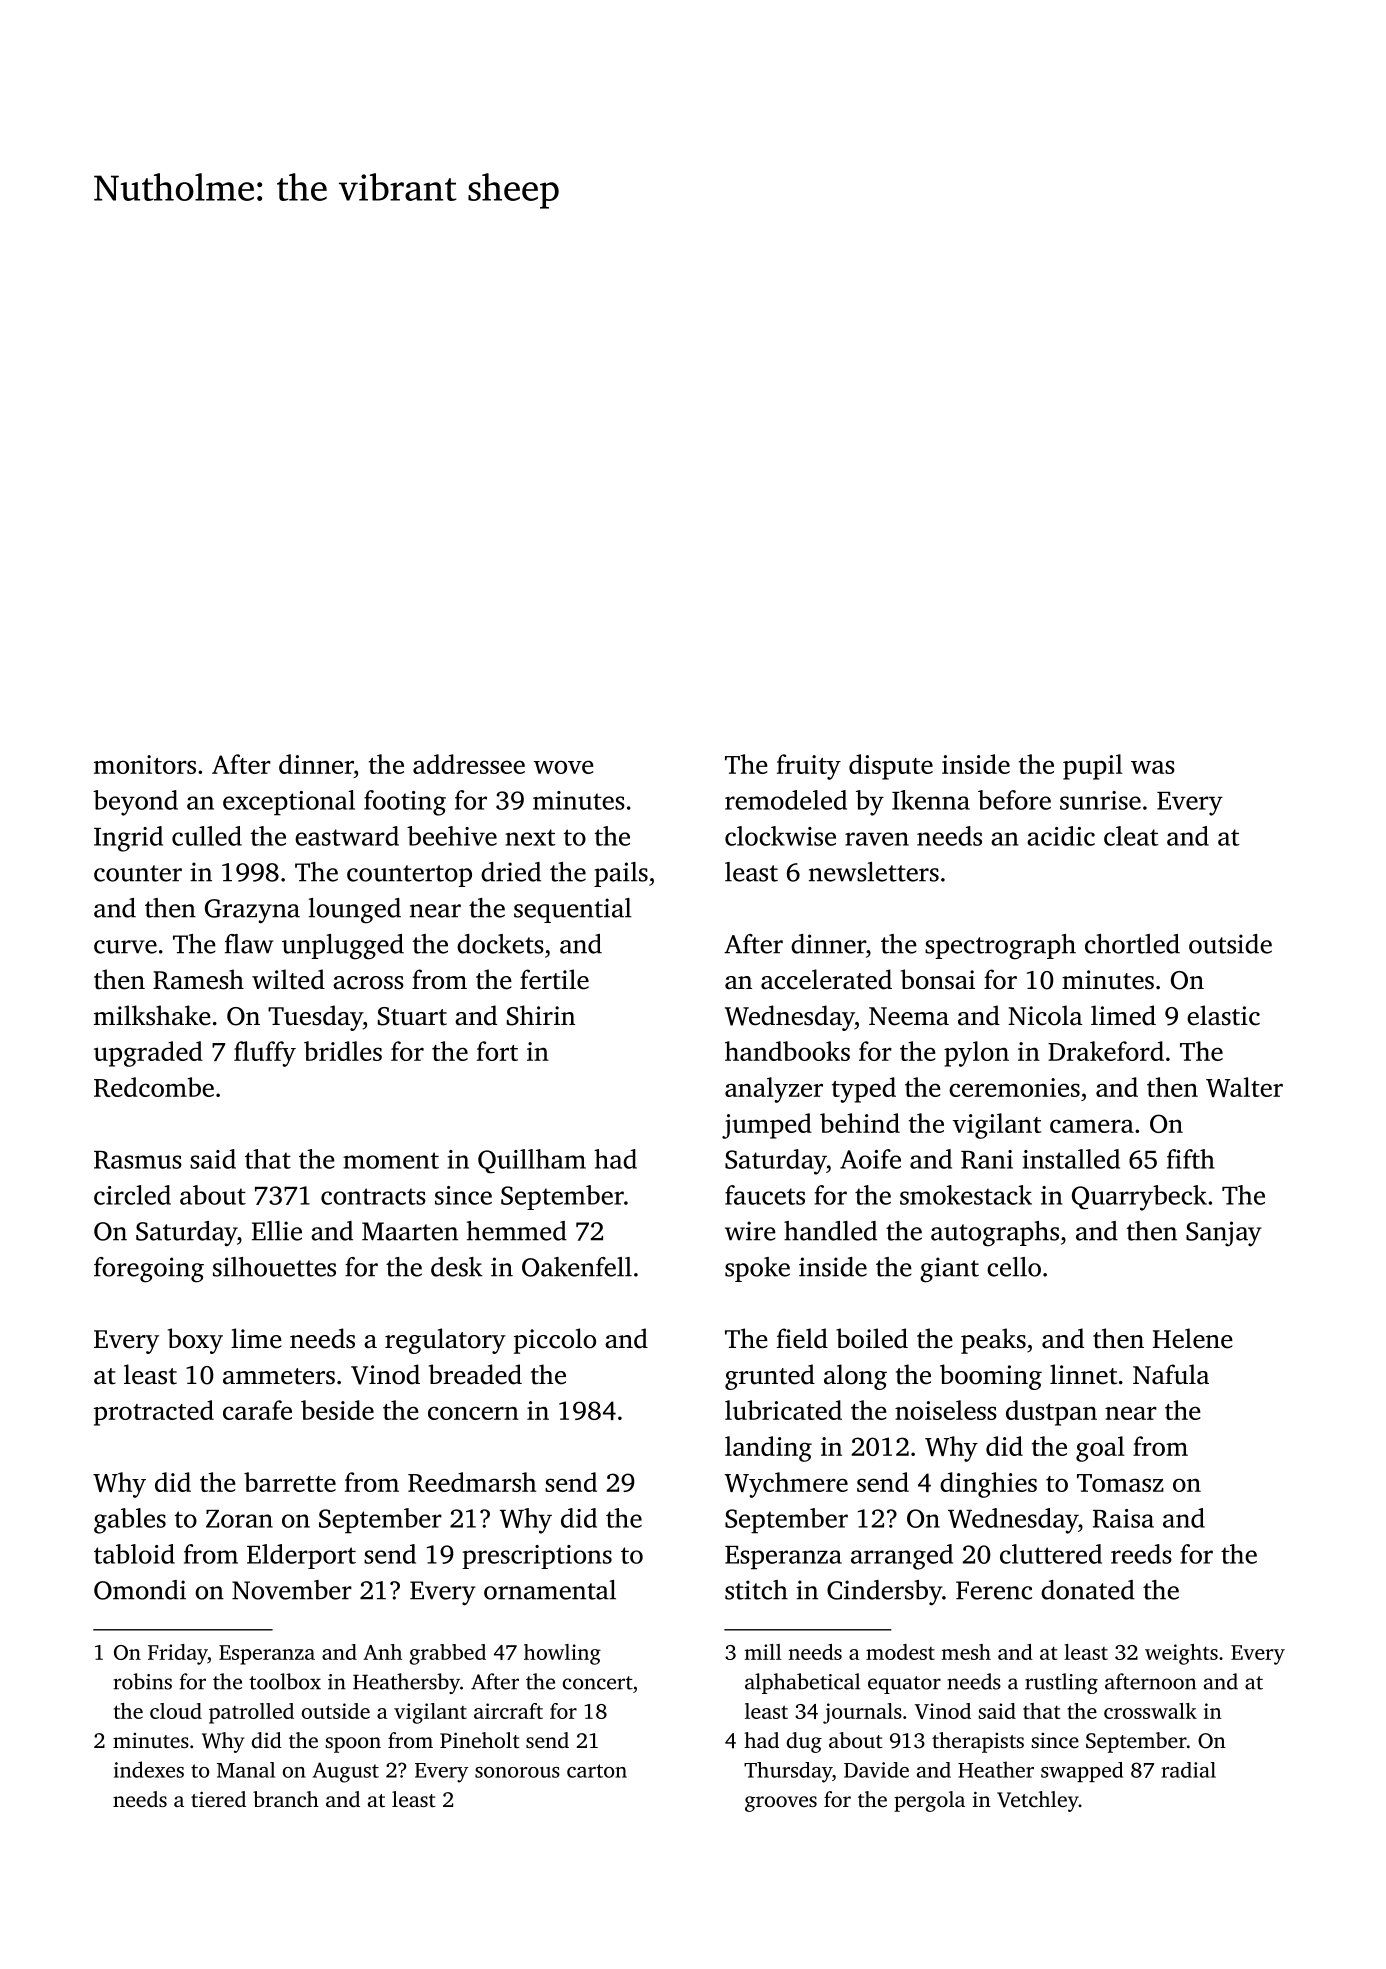 The height and width of the screenshot is (1969, 1386). What do you see at coordinates (457, 1267) in the screenshot?
I see `desk` at bounding box center [457, 1267].
